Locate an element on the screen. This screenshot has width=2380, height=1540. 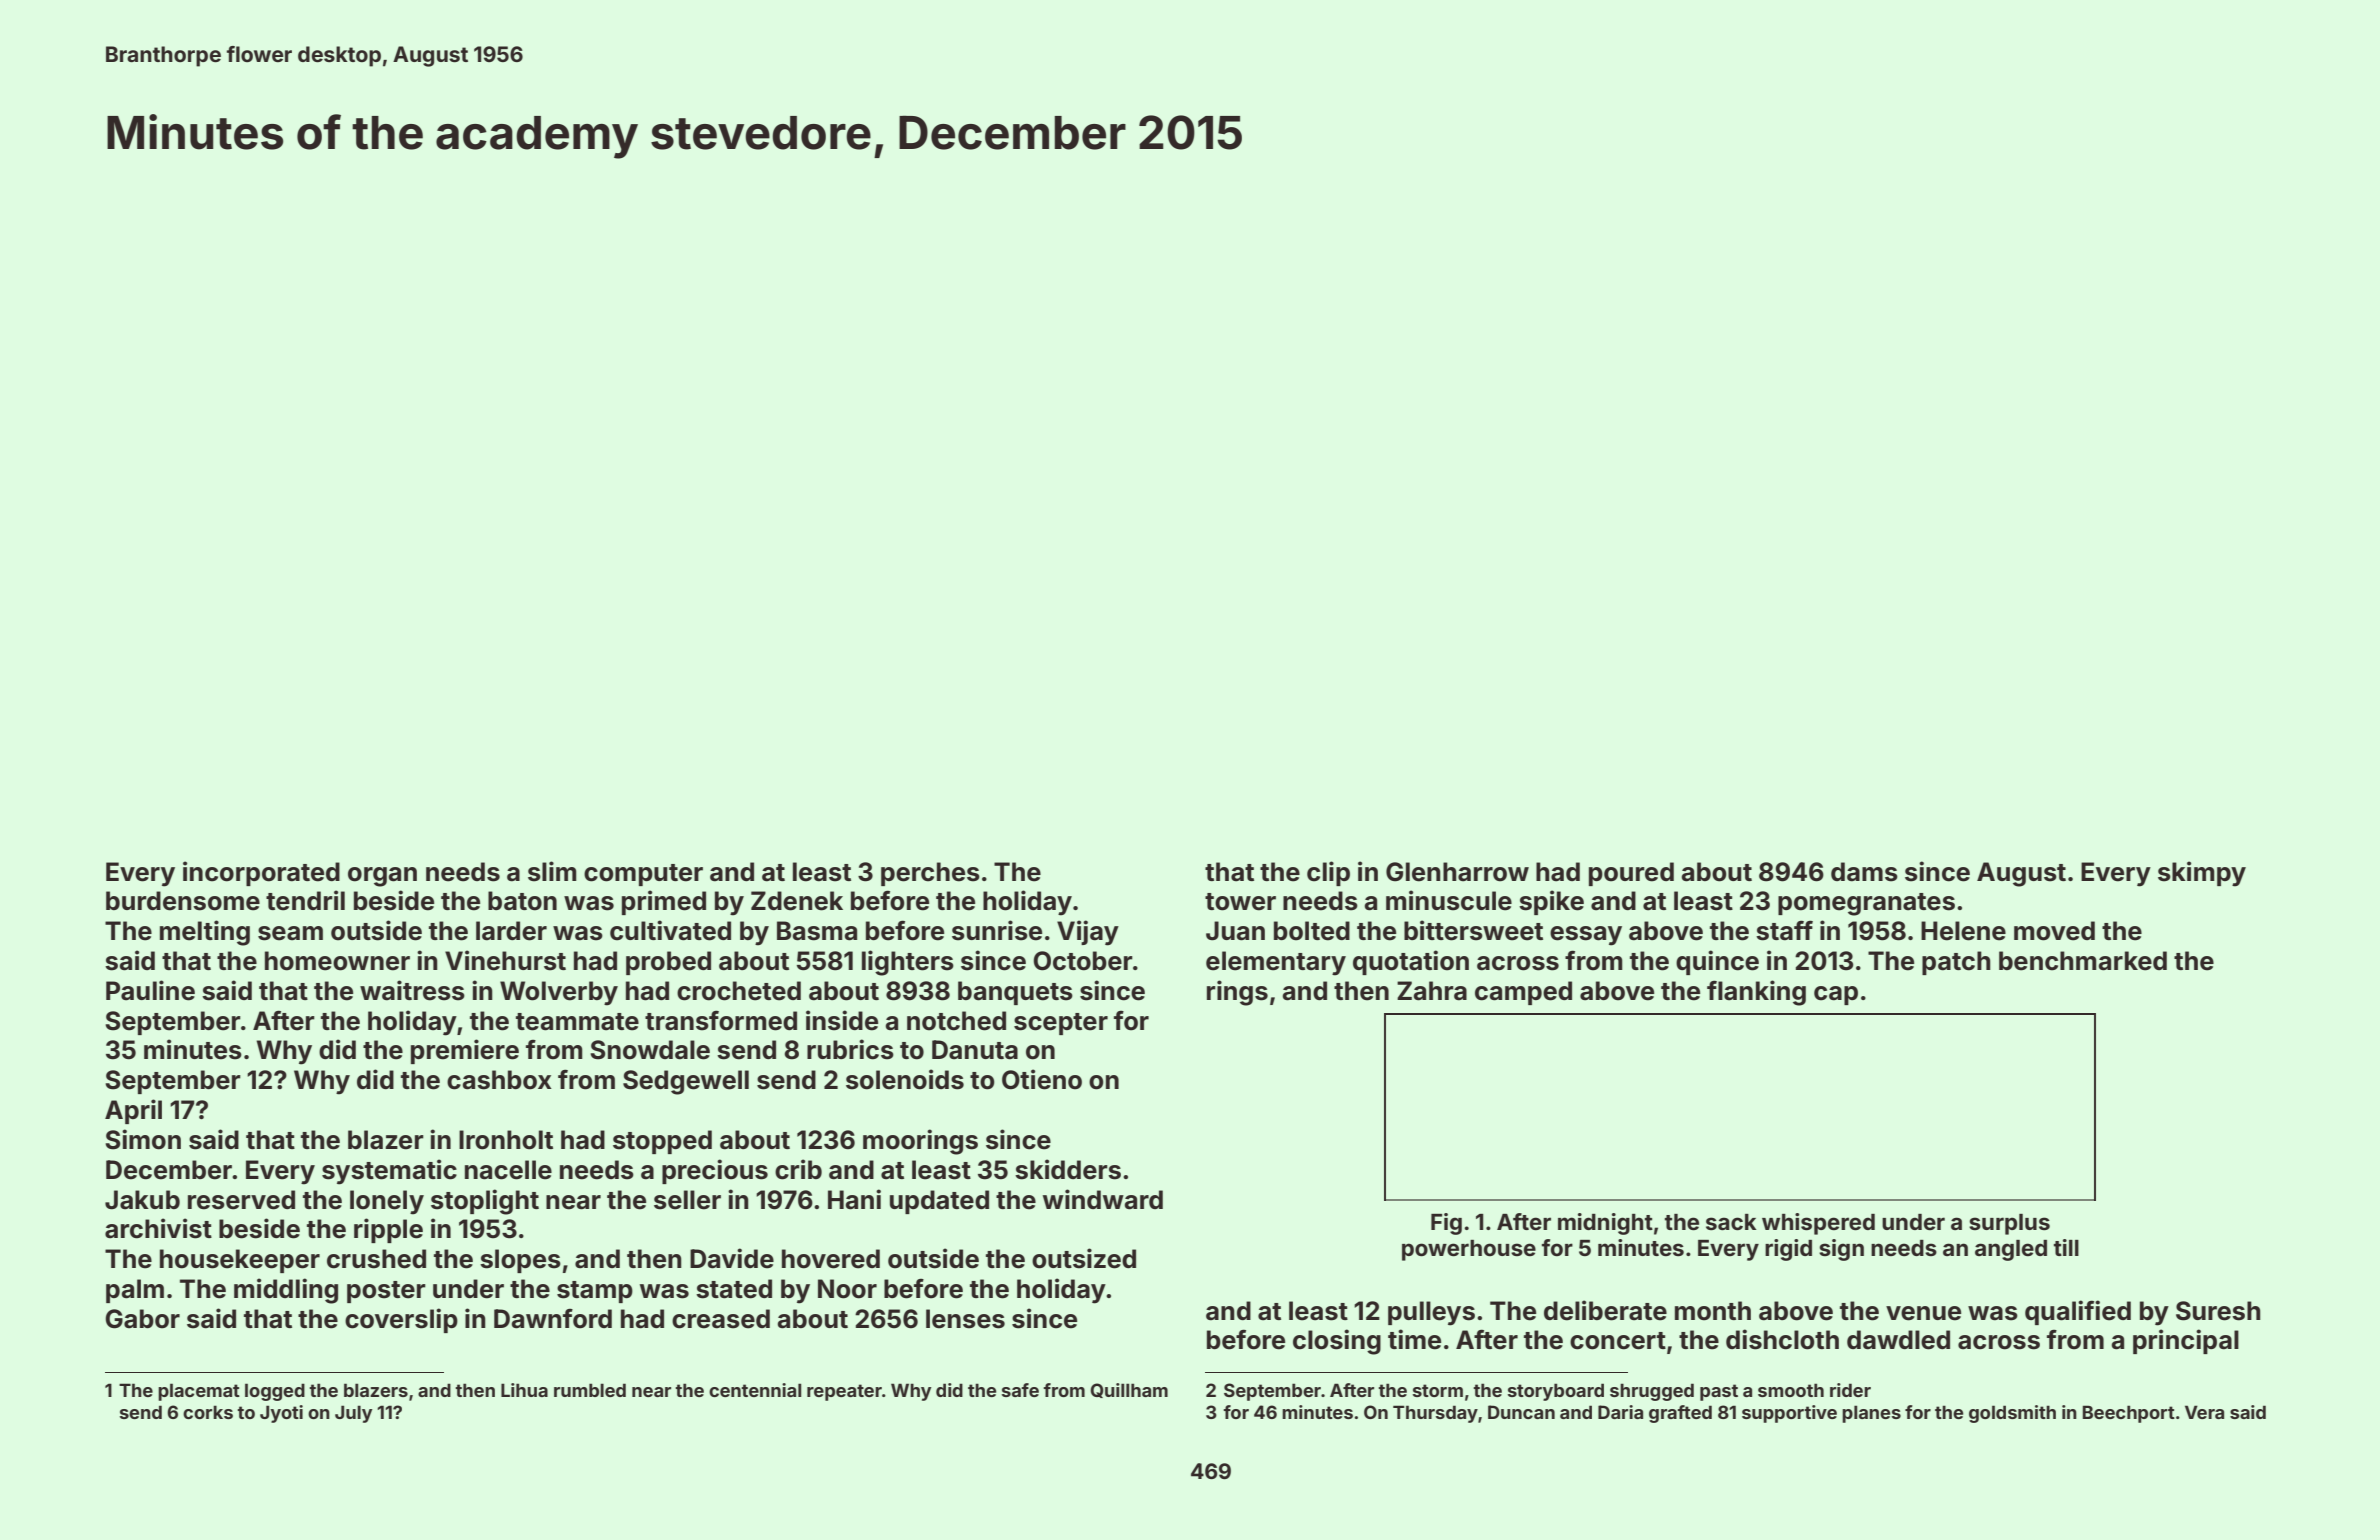
powerhouse is located at coordinates (1469, 1250).
